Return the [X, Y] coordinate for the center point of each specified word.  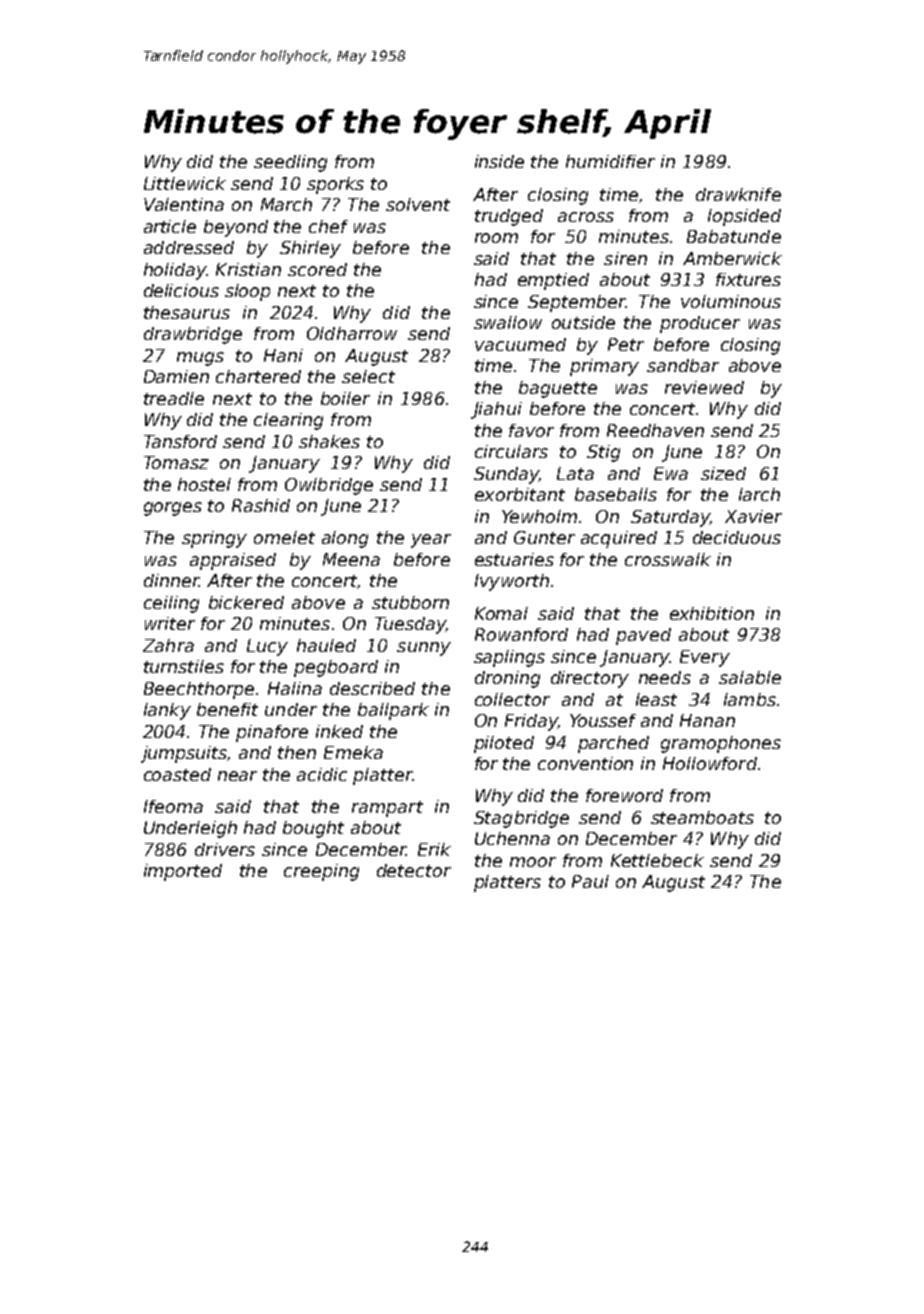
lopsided [744, 217]
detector [414, 870]
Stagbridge [521, 819]
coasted [177, 774]
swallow [508, 322]
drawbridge [193, 335]
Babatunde [734, 236]
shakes [329, 441]
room [496, 238]
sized [723, 473]
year [431, 541]
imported [183, 872]
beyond [236, 228]
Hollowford [710, 763]
